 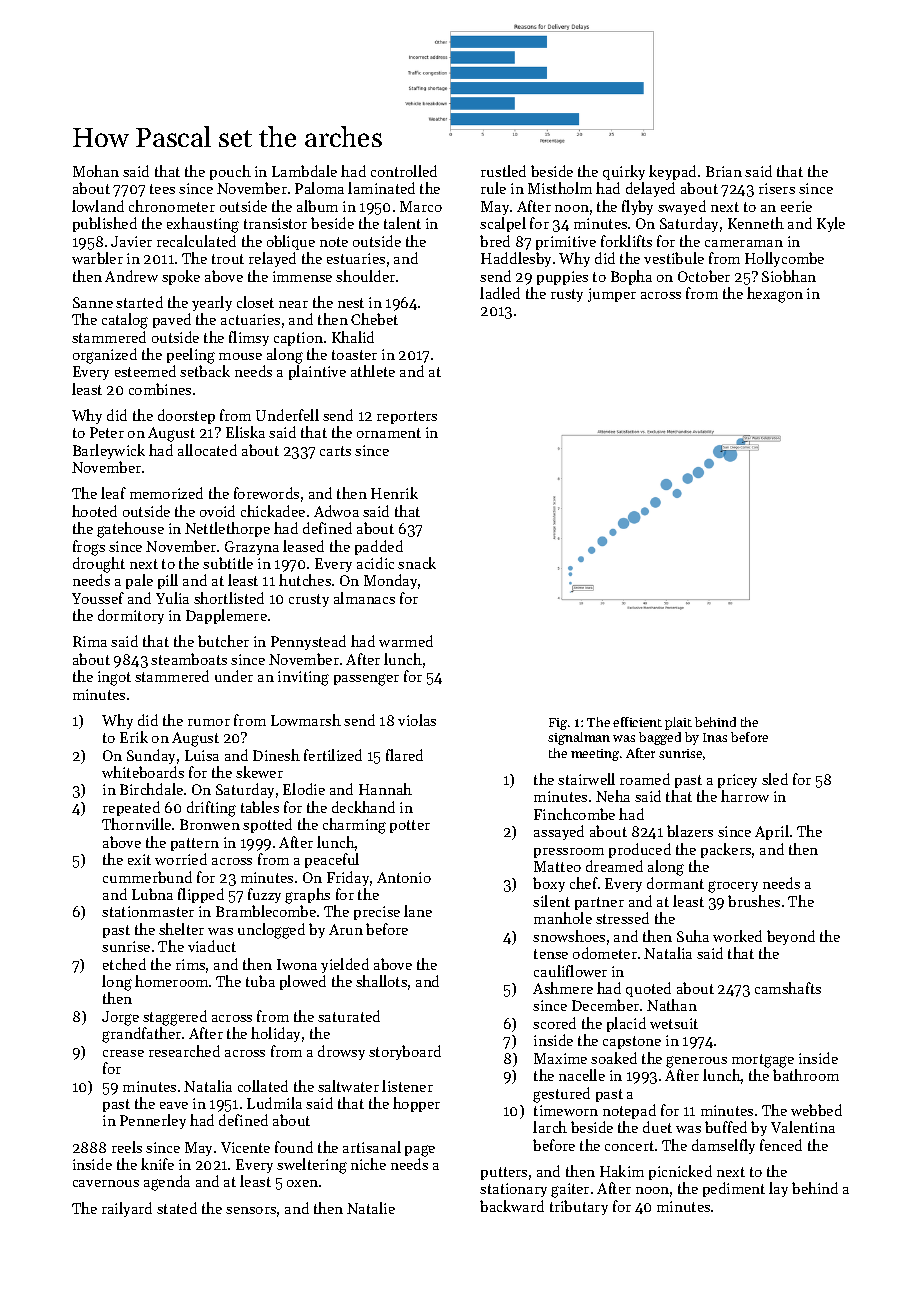 I want to click on spoke, so click(x=181, y=277).
